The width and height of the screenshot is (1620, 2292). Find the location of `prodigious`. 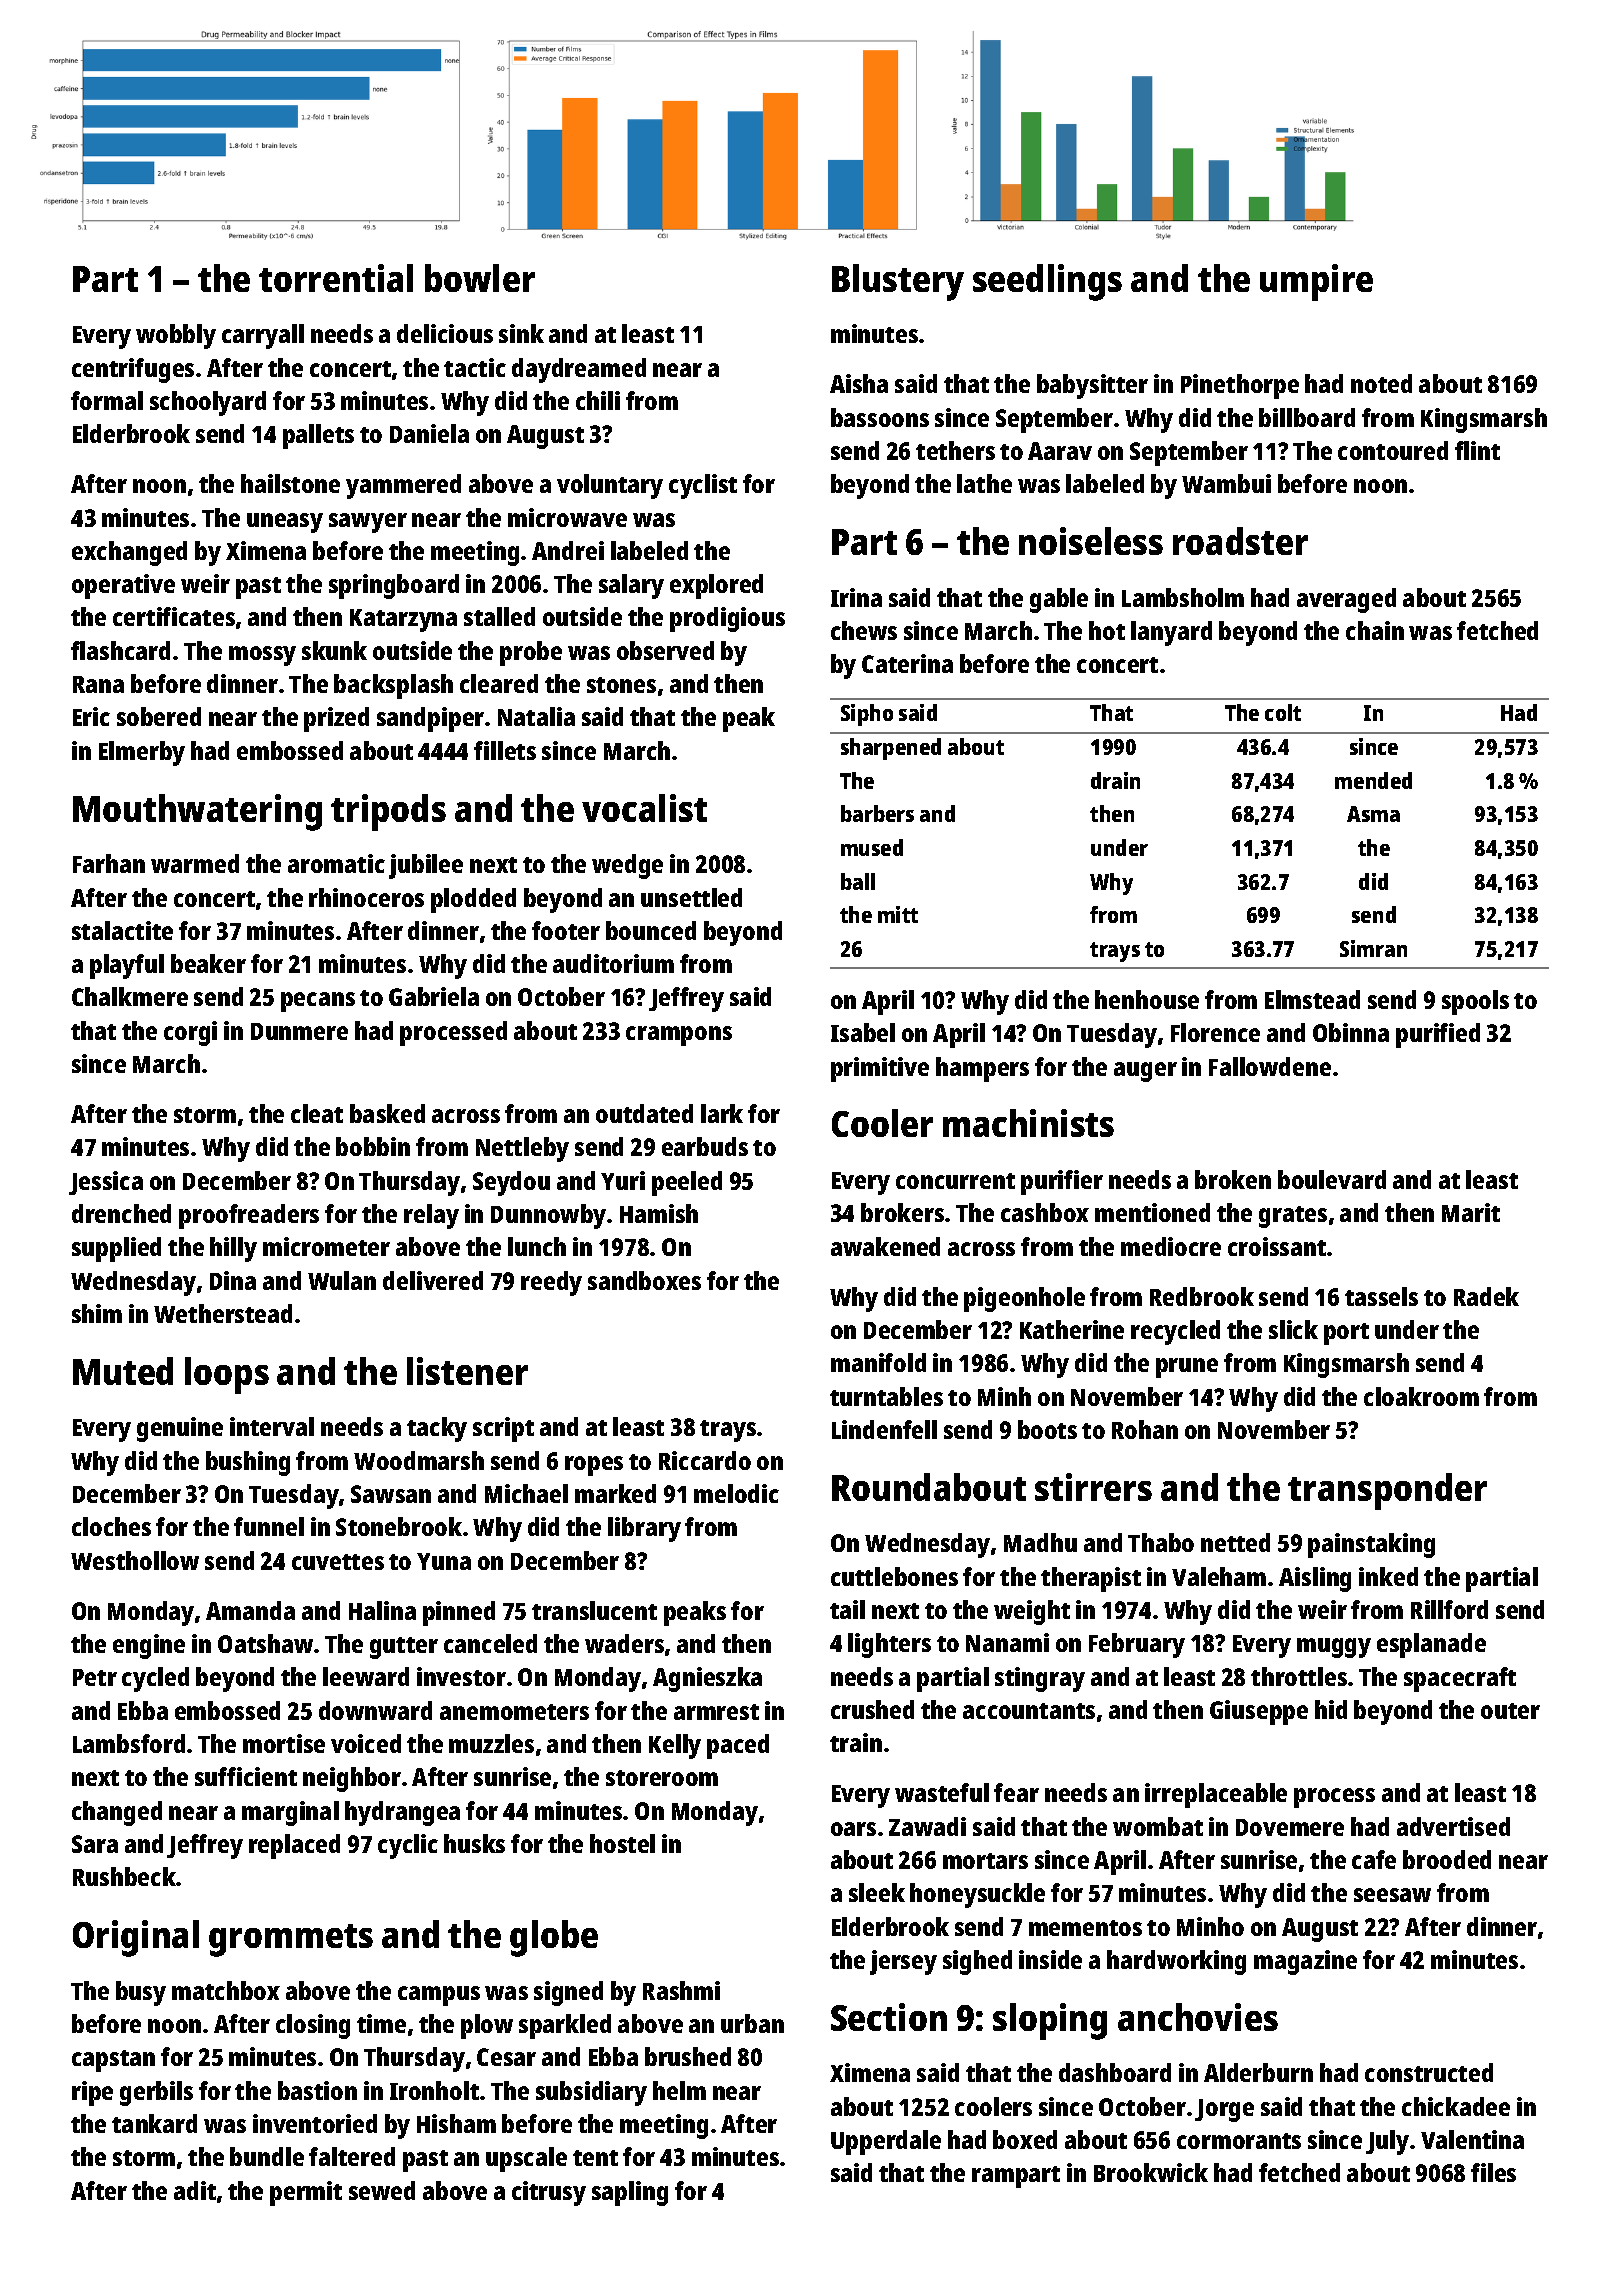

prodigious is located at coordinates (727, 619).
